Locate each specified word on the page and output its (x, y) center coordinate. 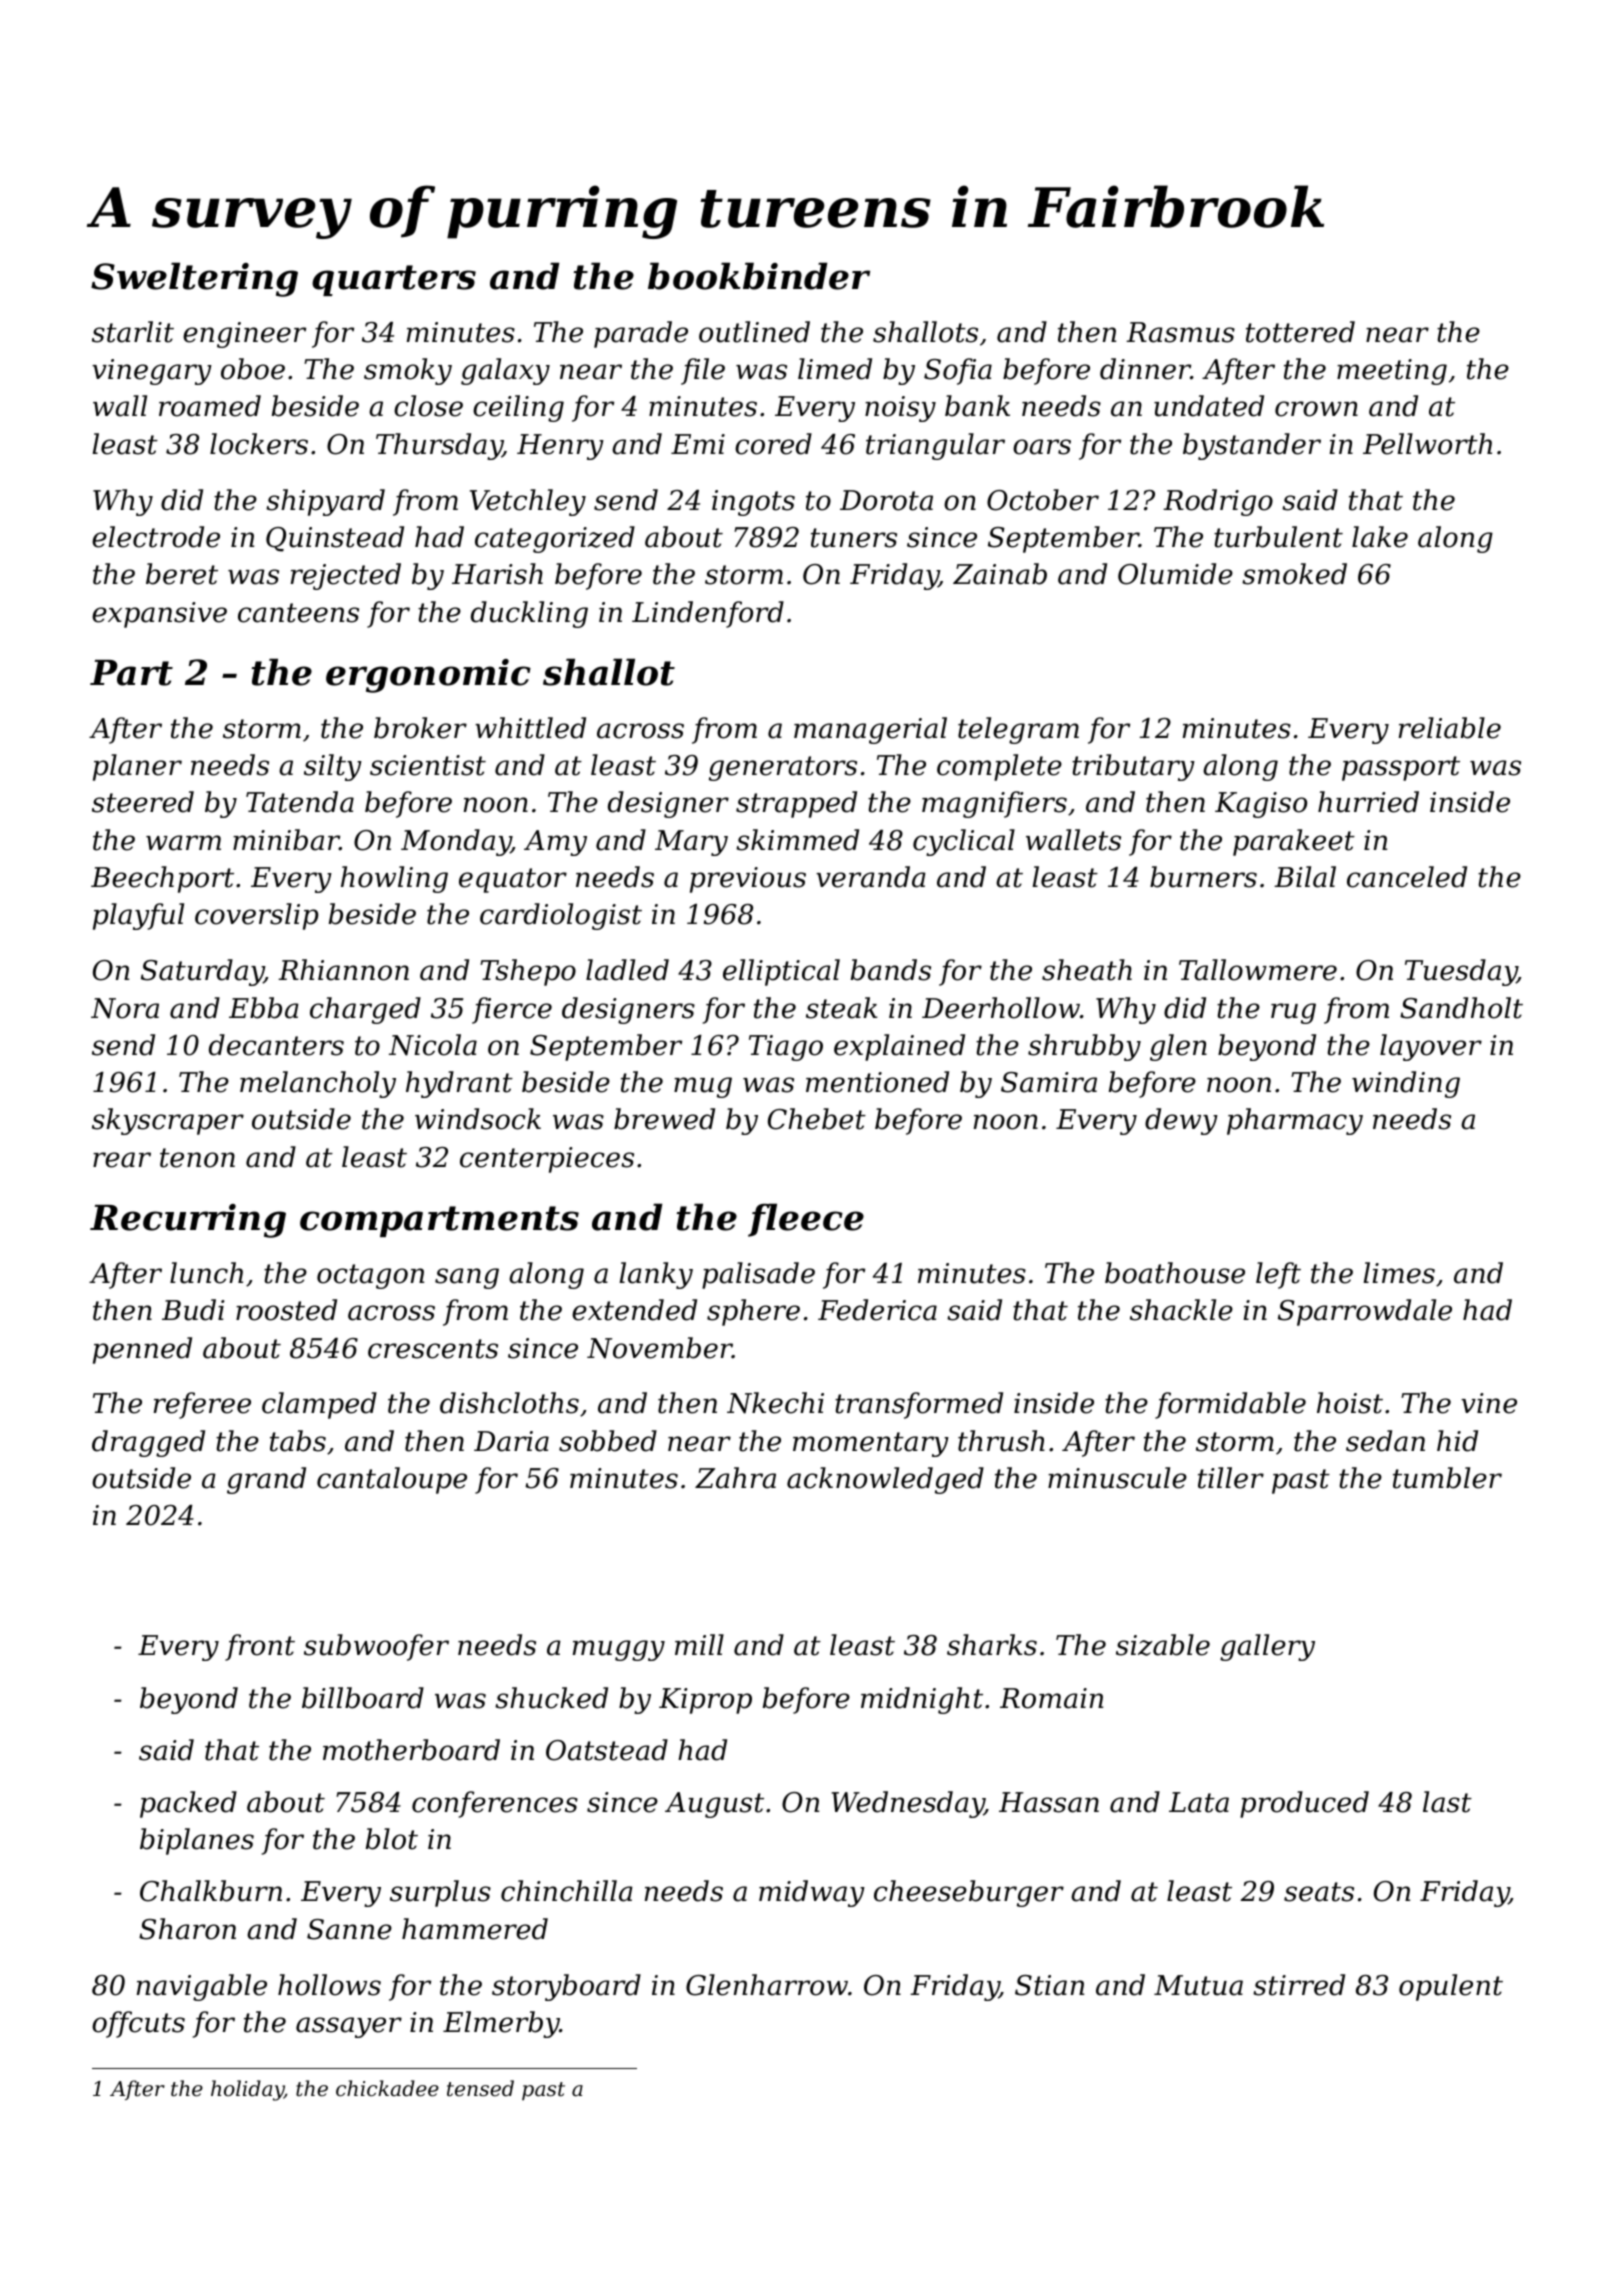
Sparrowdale (1365, 1312)
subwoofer (376, 1647)
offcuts (138, 2024)
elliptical (781, 972)
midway (812, 1893)
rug (1293, 1013)
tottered (1300, 332)
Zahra (735, 1478)
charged (365, 1010)
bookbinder (759, 276)
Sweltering (194, 279)
